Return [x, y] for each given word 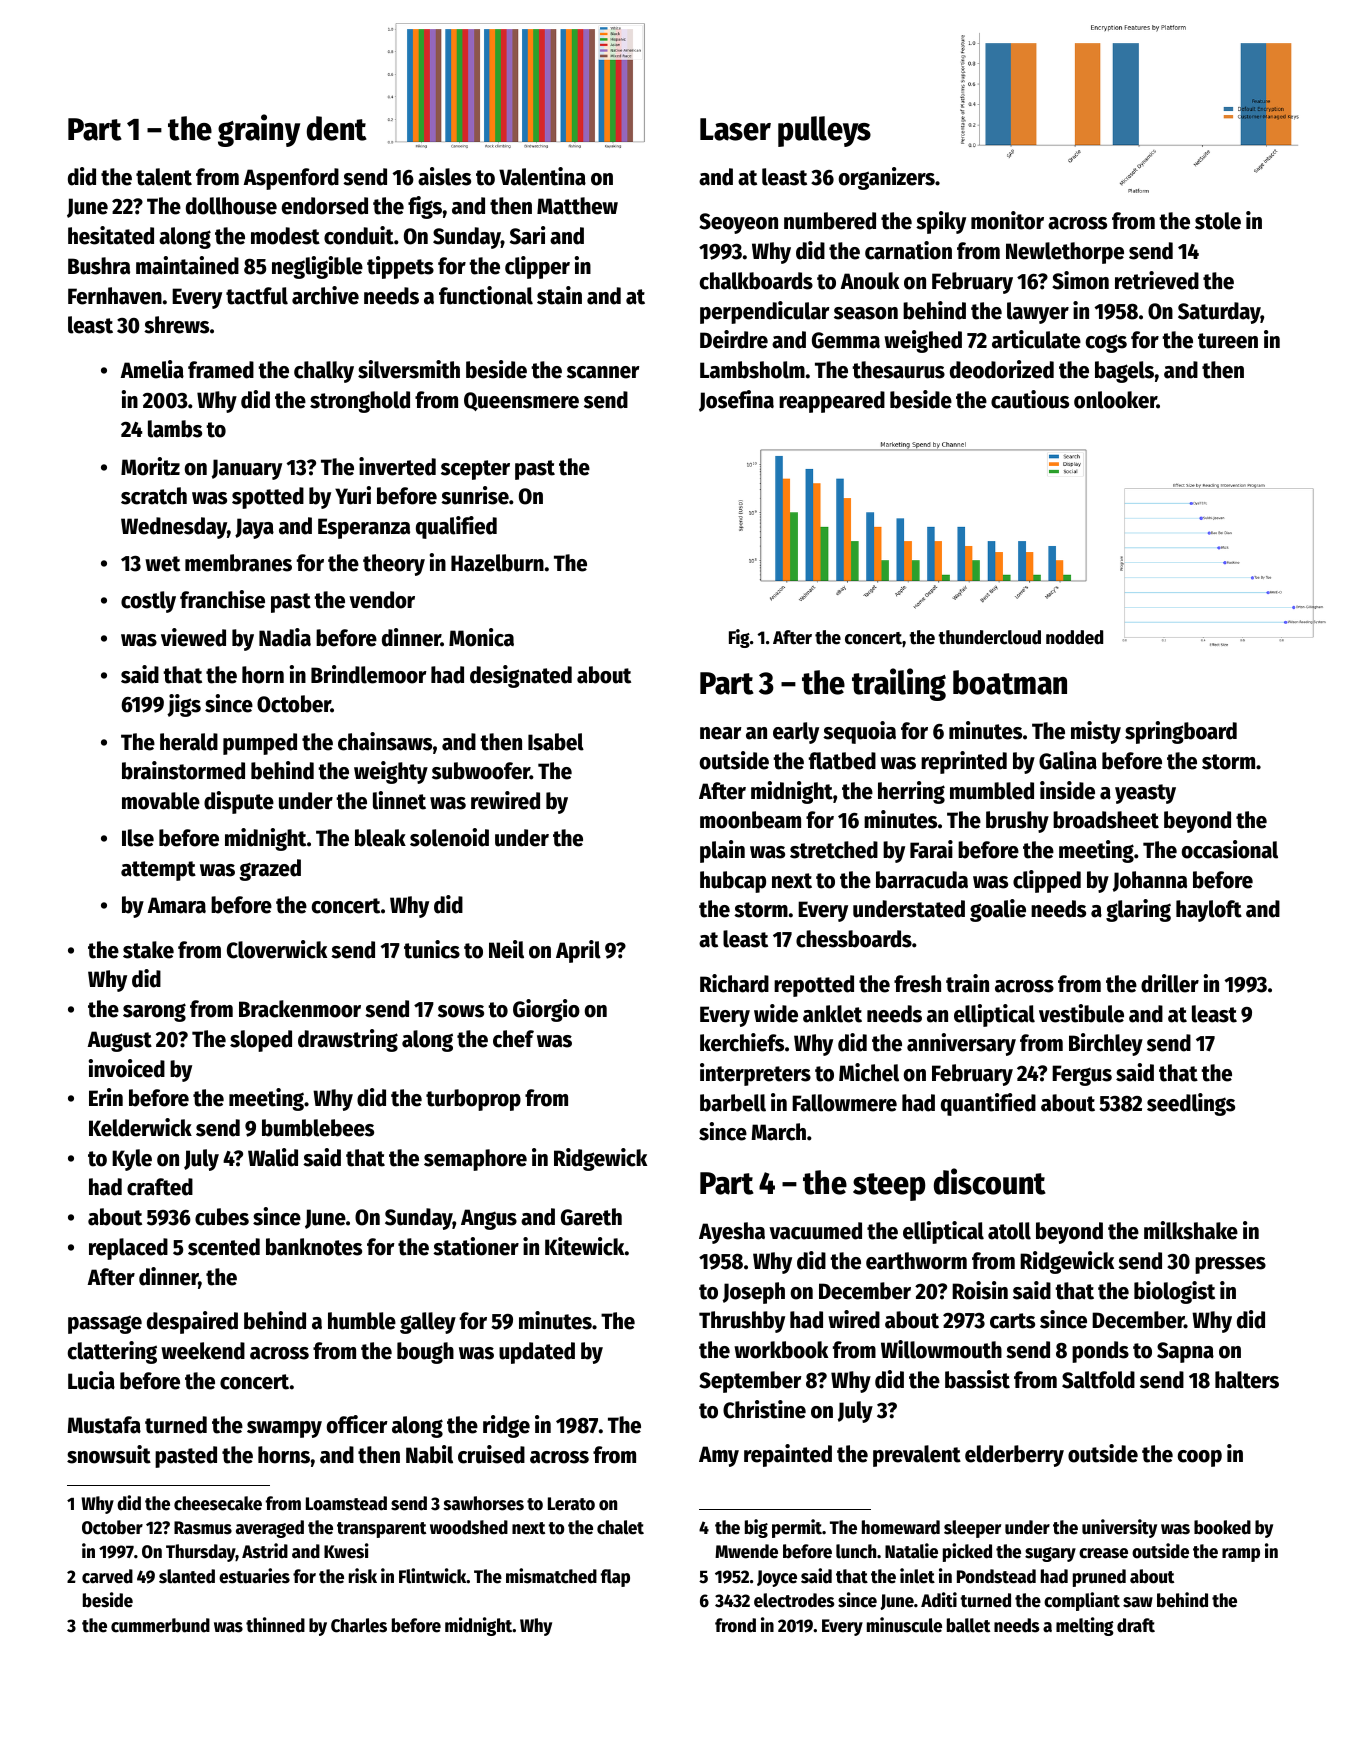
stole [1218, 221]
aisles [444, 176]
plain [722, 851]
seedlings [1191, 1104]
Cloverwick [277, 949]
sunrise [475, 495]
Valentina [542, 176]
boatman [1010, 682]
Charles [359, 1625]
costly [148, 602]
